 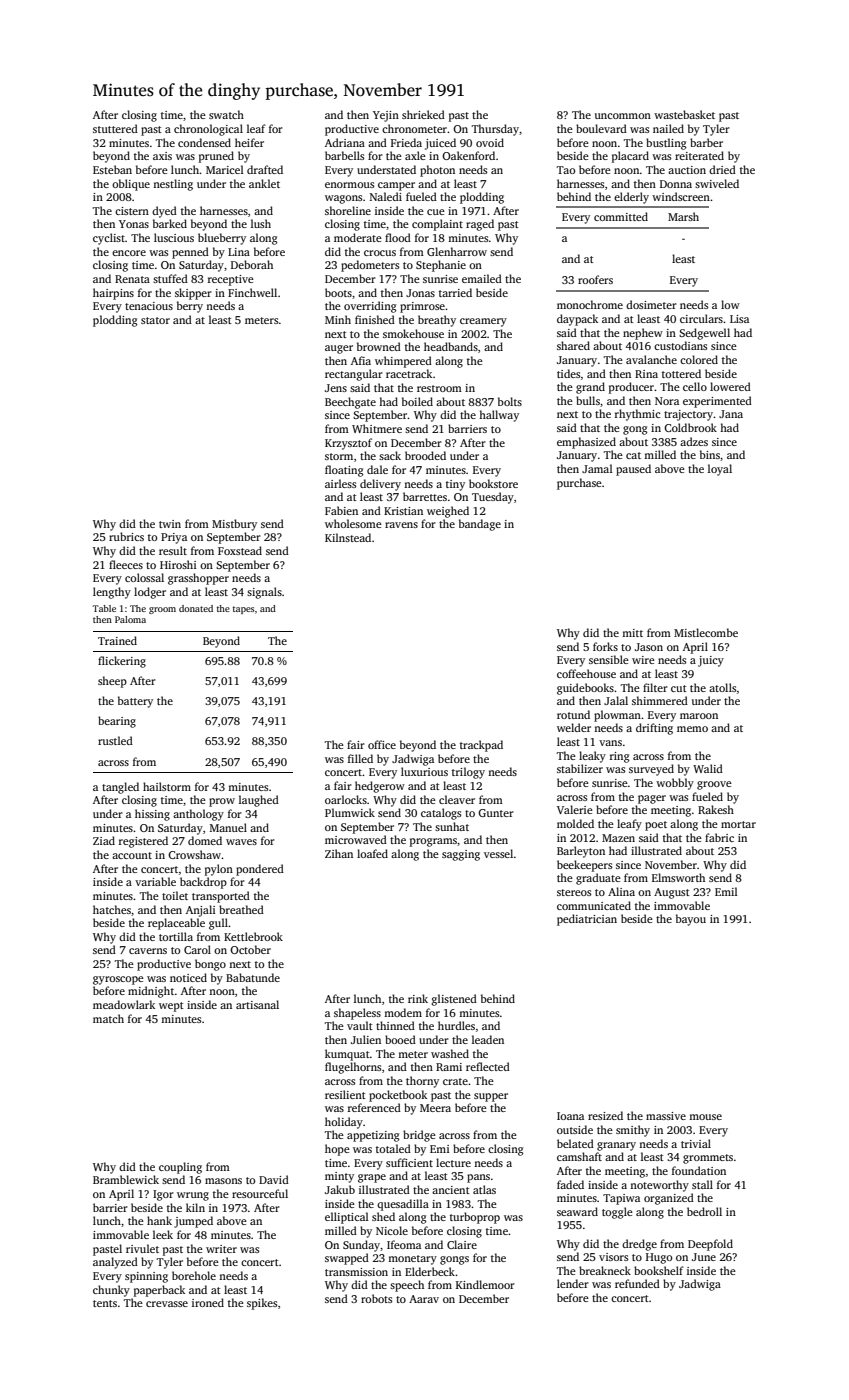 What do you see at coordinates (126, 536) in the screenshot?
I see `rubrics` at bounding box center [126, 536].
